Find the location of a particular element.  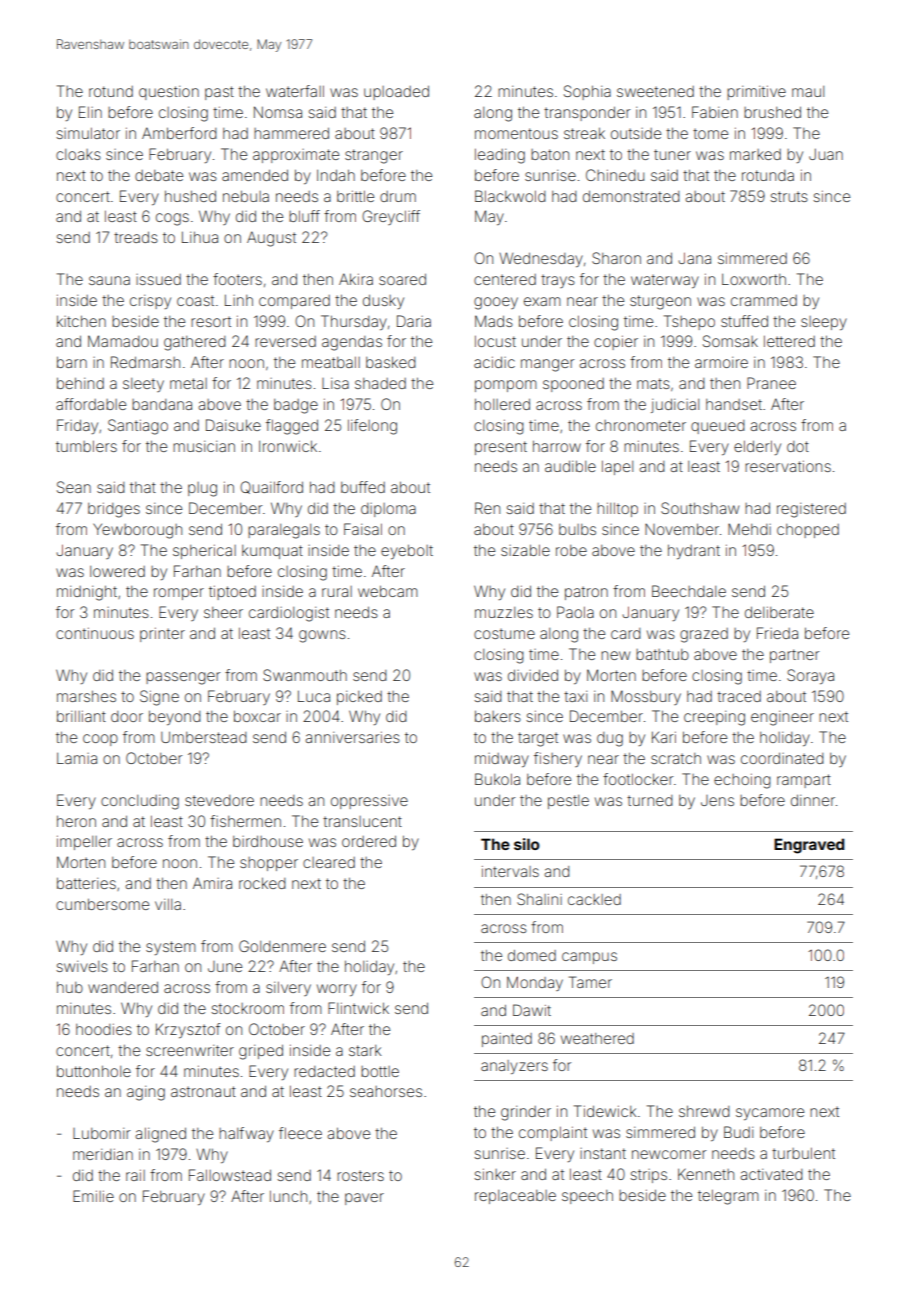

cackled is located at coordinates (594, 899).
